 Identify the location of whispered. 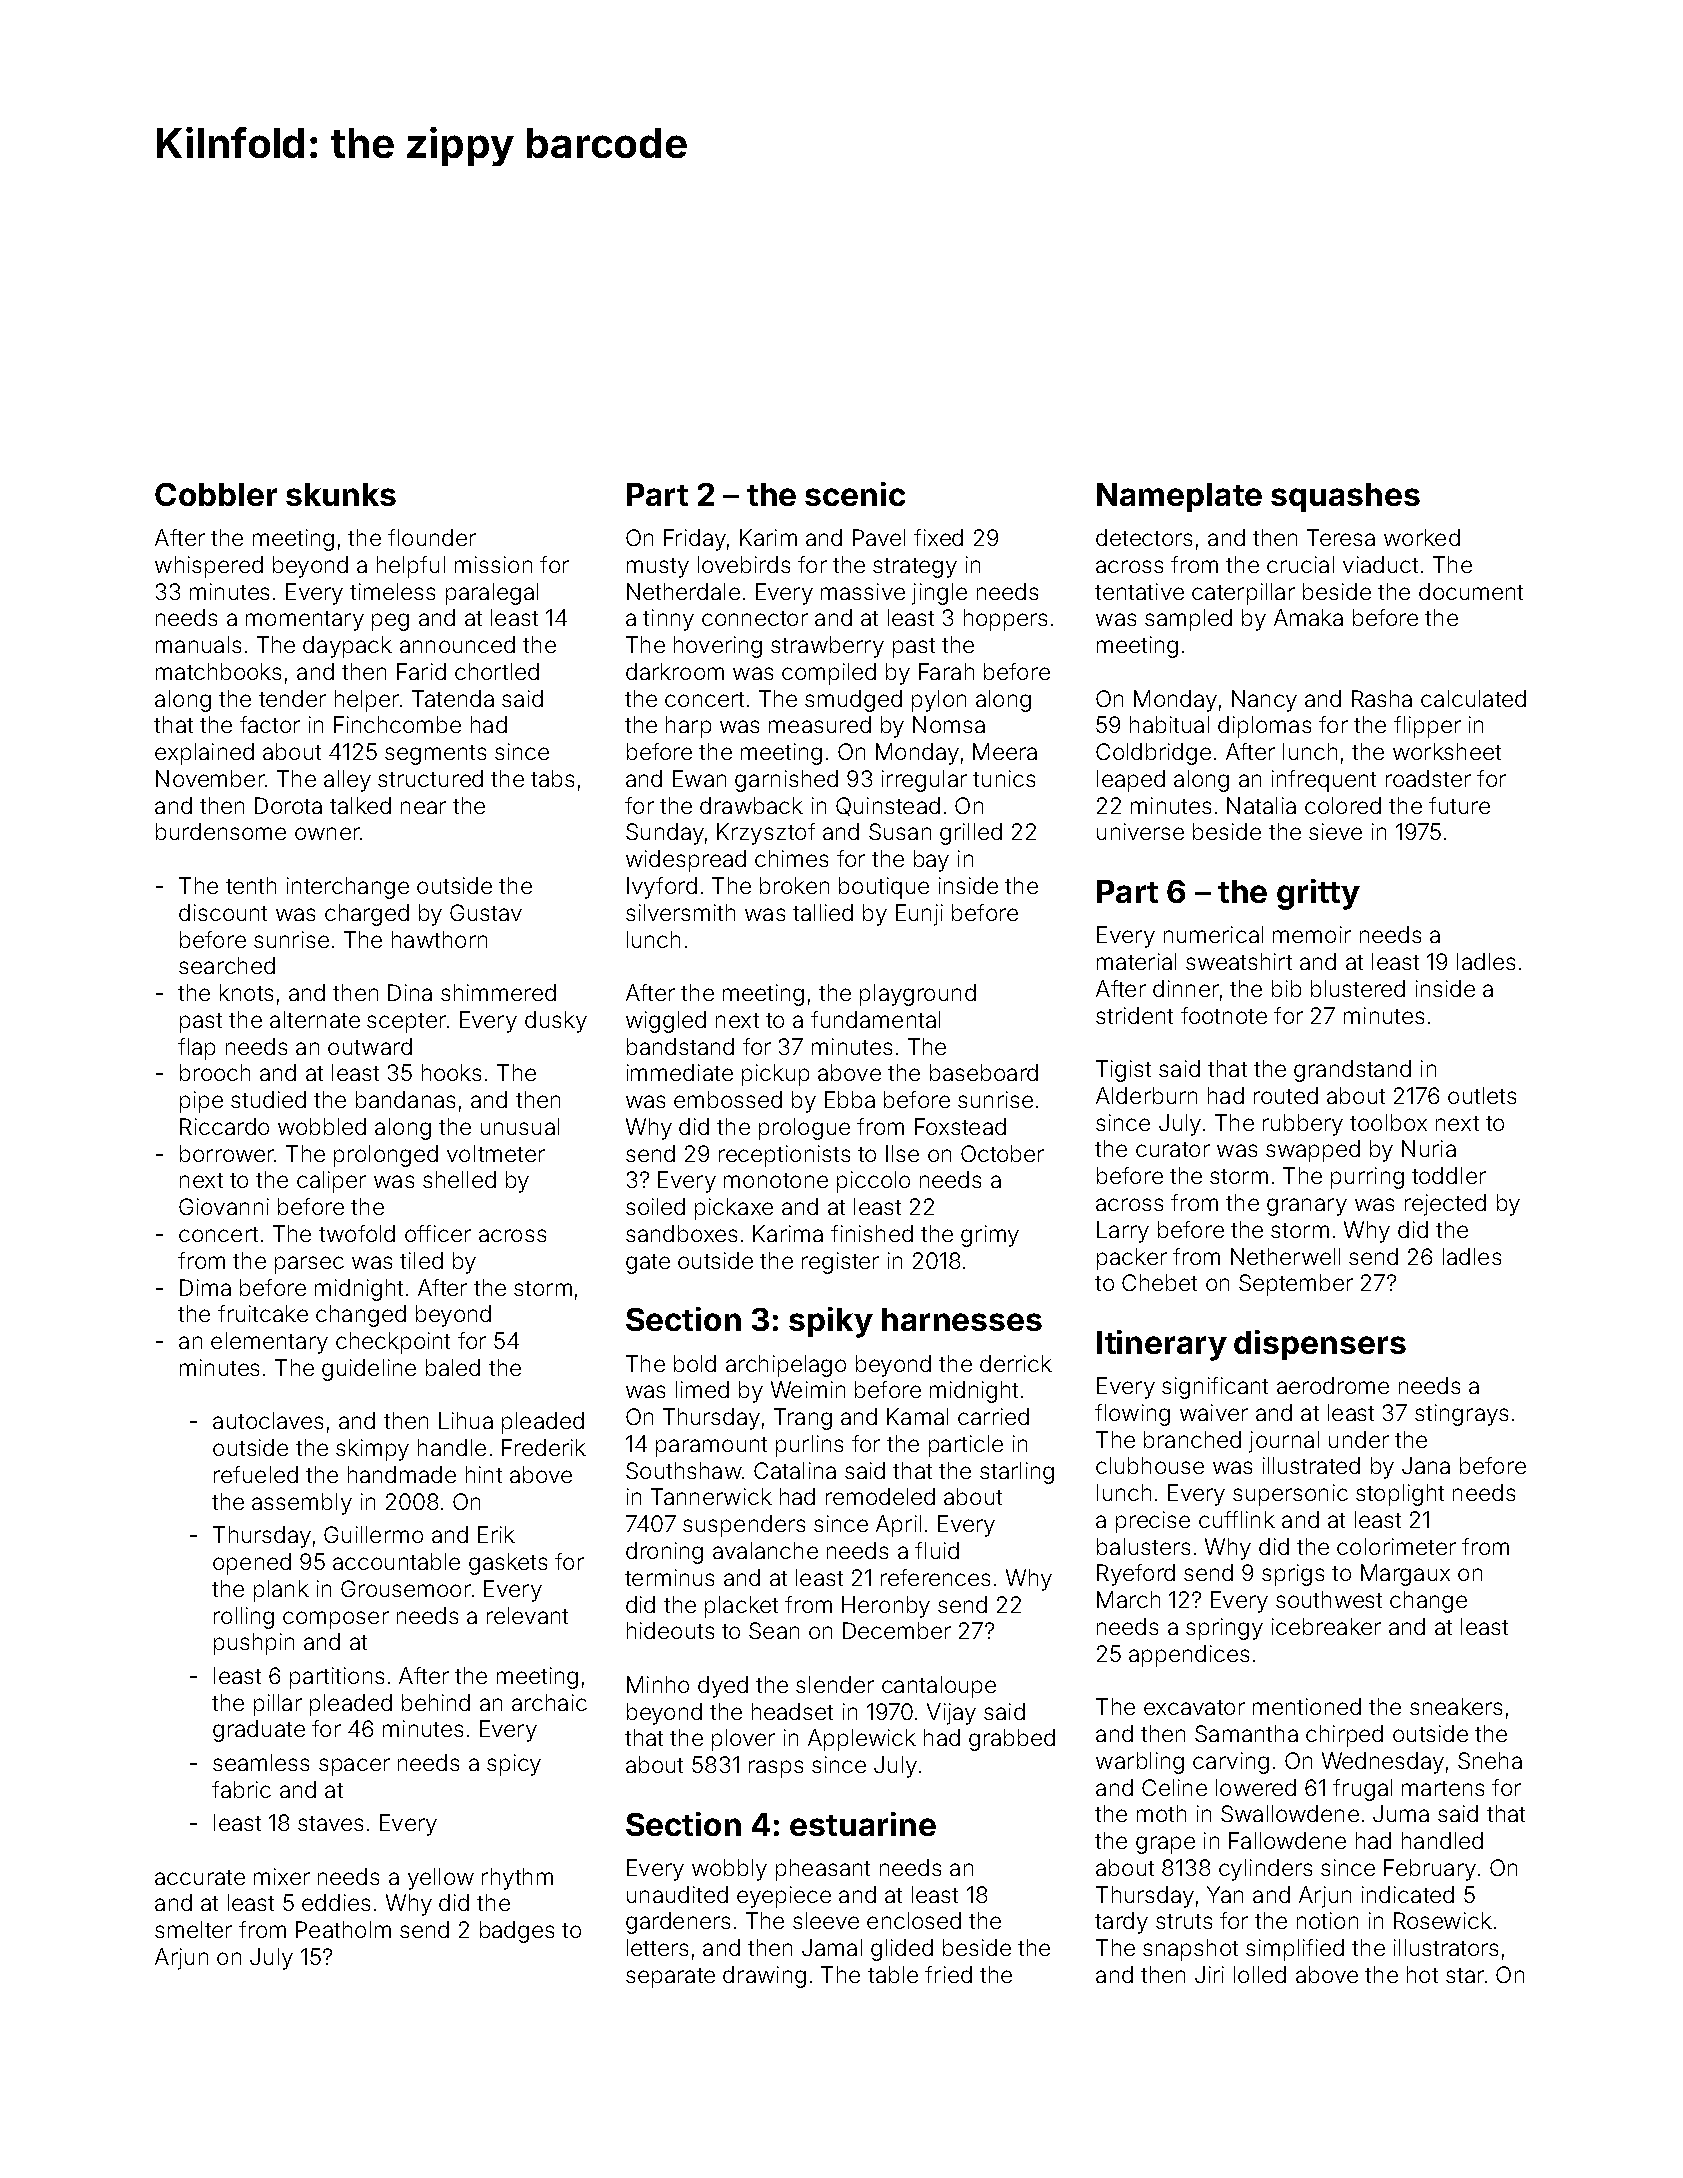
(209, 567).
